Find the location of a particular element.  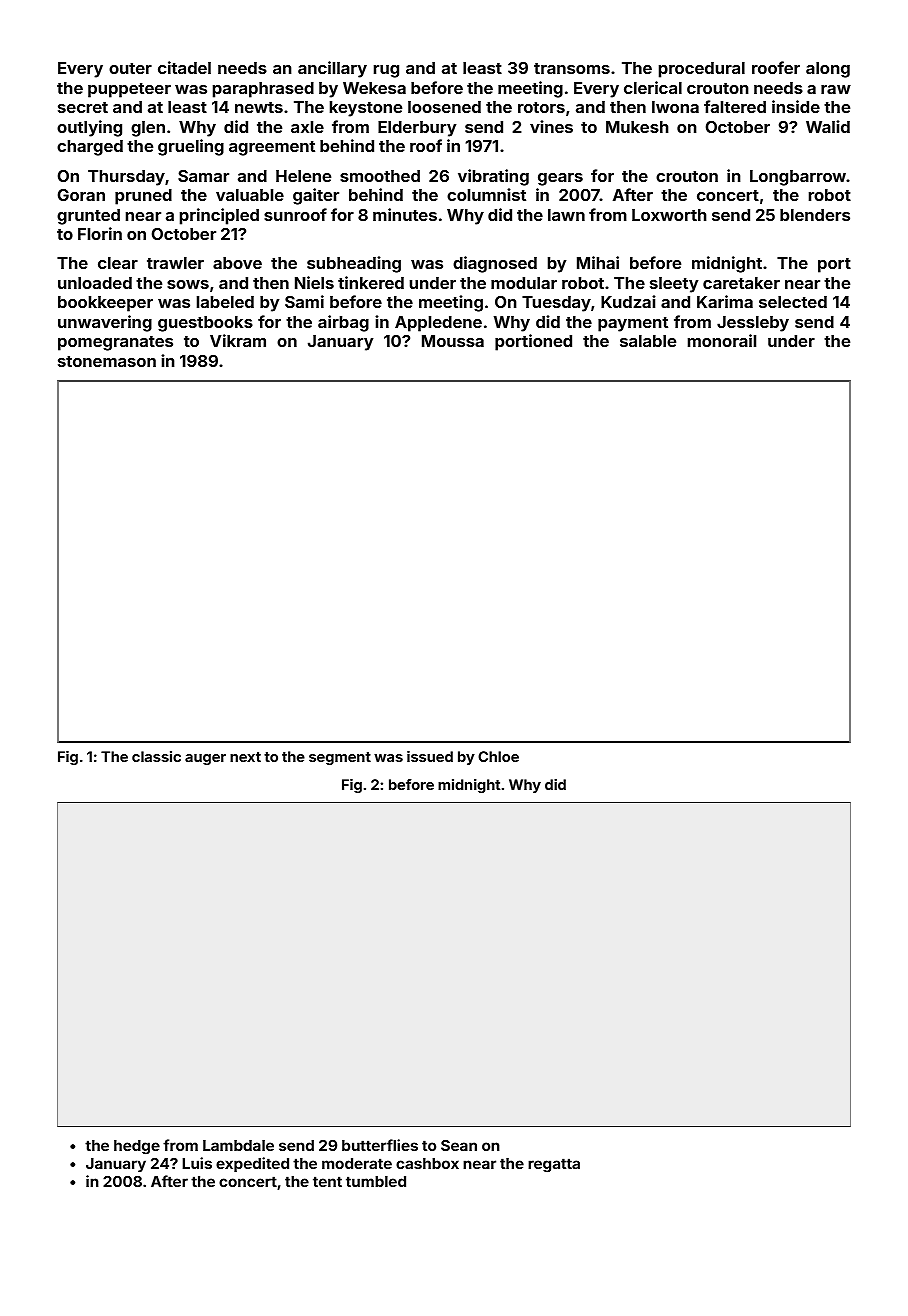

tumbled is located at coordinates (376, 1181).
